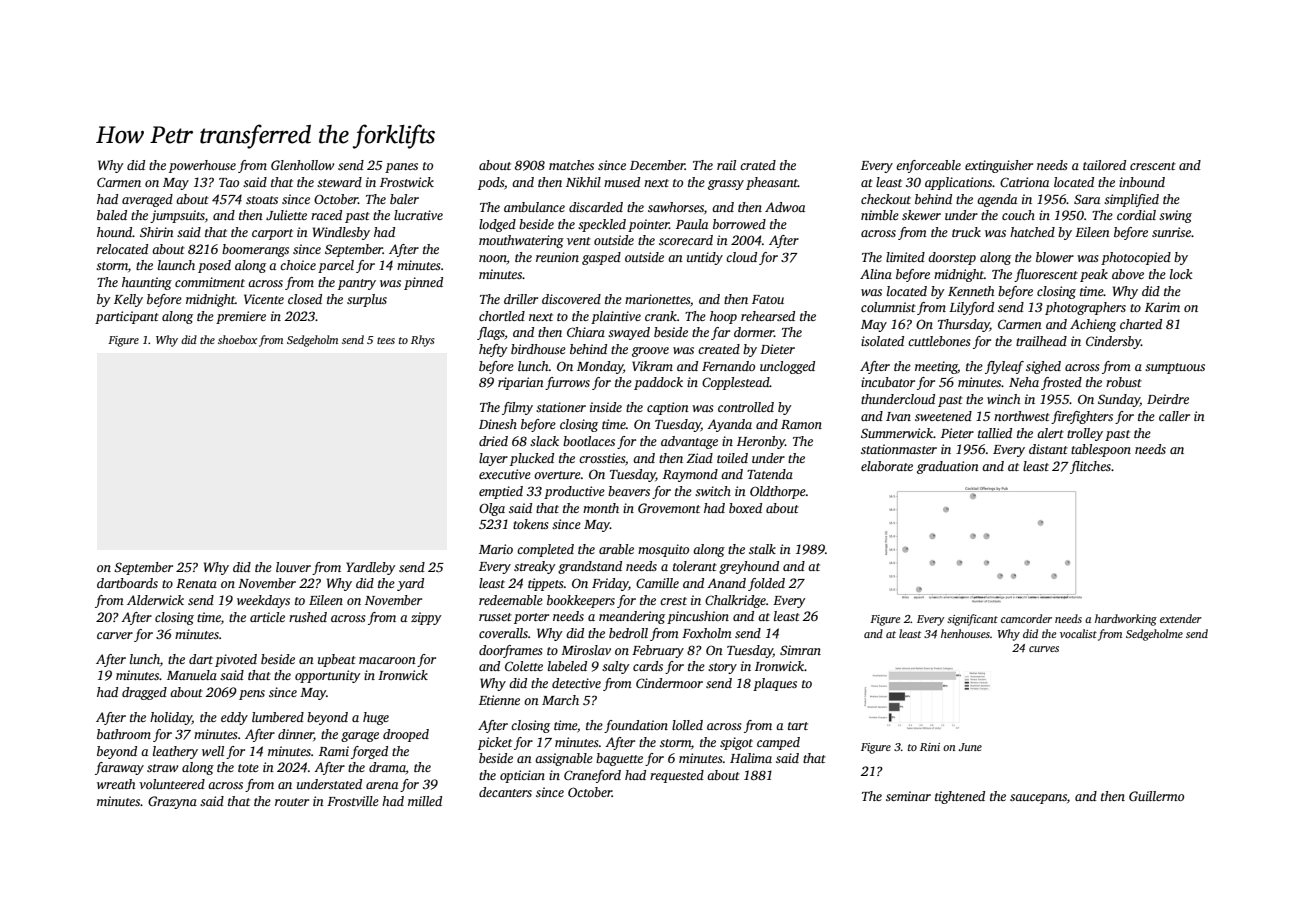 The image size is (1308, 924). What do you see at coordinates (571, 165) in the page?
I see `matches` at bounding box center [571, 165].
